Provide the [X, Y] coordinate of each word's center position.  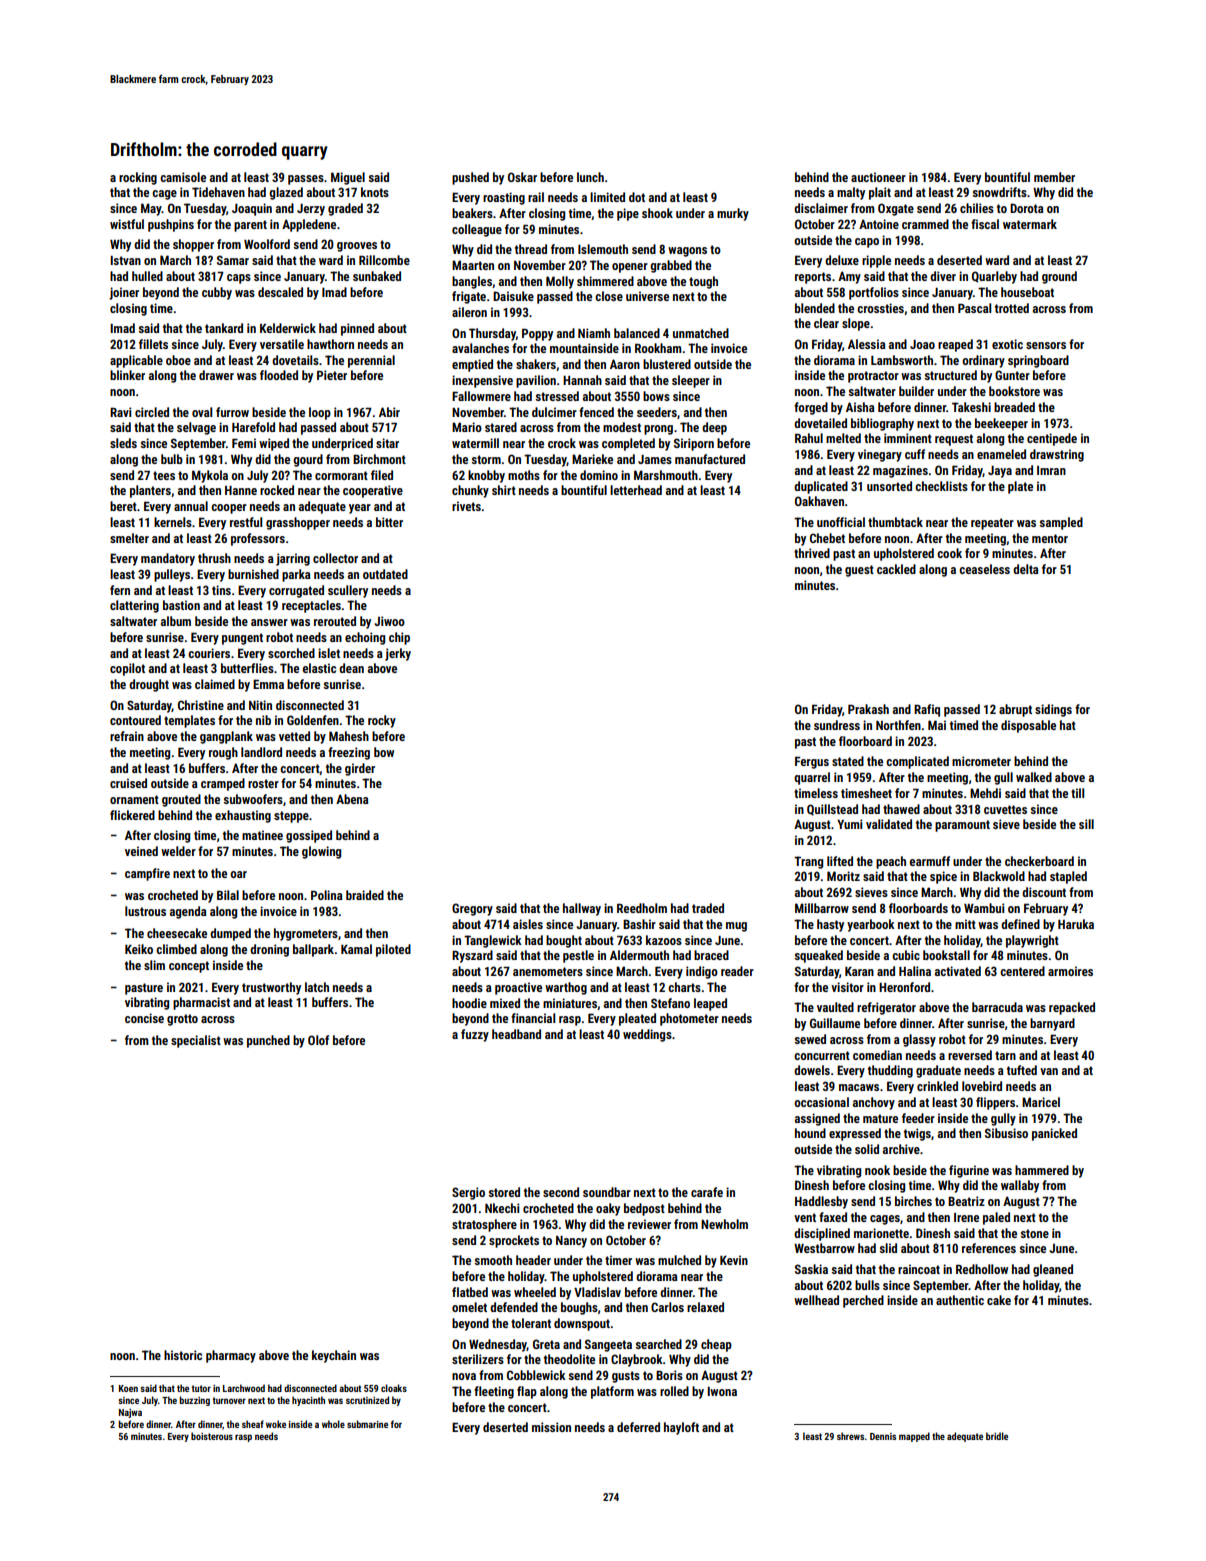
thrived [812, 553]
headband [516, 1034]
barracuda [997, 1007]
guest [859, 571]
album [176, 621]
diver [943, 276]
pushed [470, 178]
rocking [138, 178]
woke [276, 1424]
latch [317, 987]
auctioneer [878, 177]
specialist [196, 1041]
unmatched [701, 333]
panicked [1054, 1134]
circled [152, 412]
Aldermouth [639, 955]
